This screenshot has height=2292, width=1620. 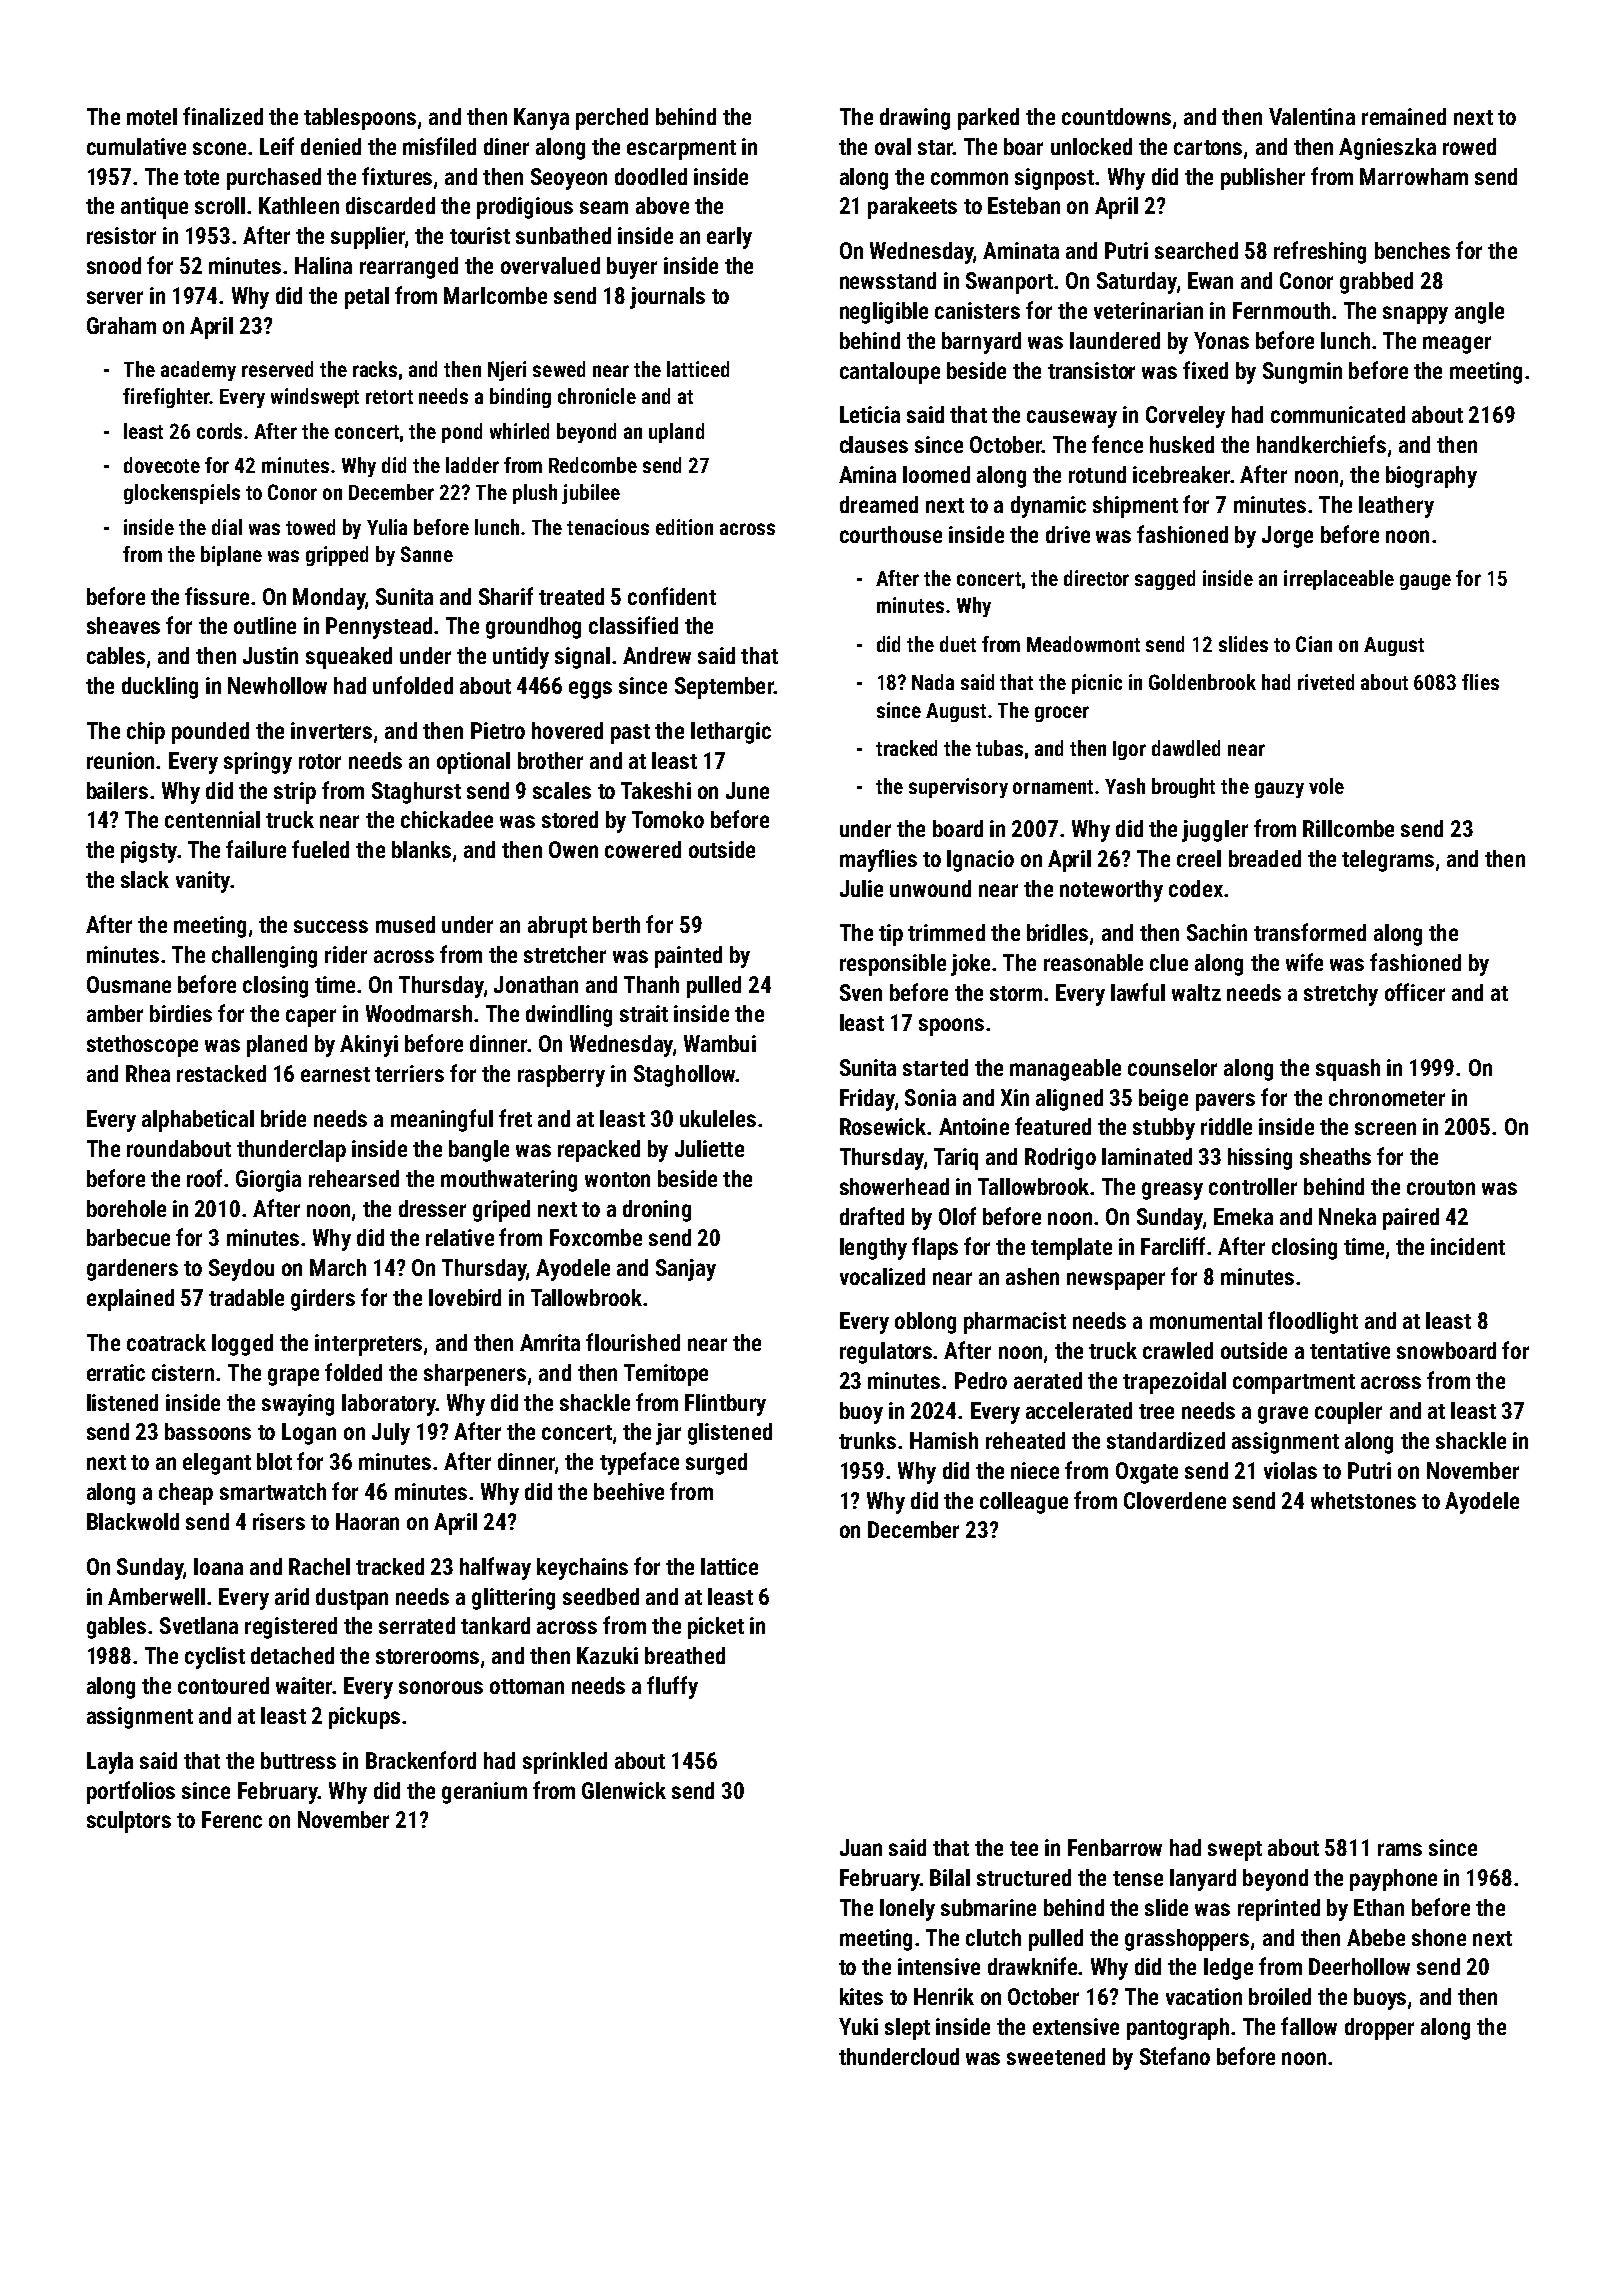 I want to click on regulators, so click(x=887, y=1353).
